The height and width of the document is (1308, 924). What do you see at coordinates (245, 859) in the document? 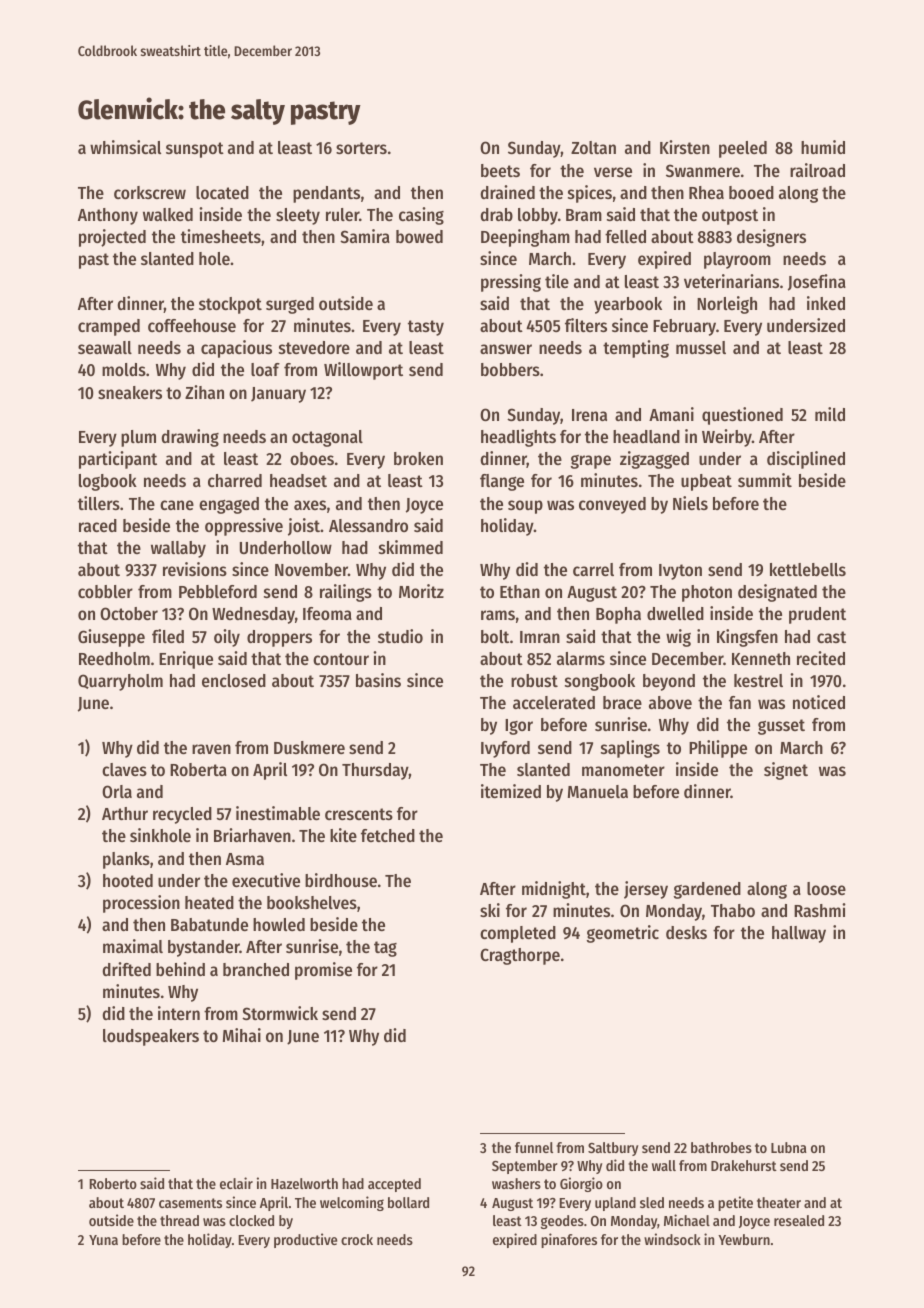
I see `Asma` at bounding box center [245, 859].
